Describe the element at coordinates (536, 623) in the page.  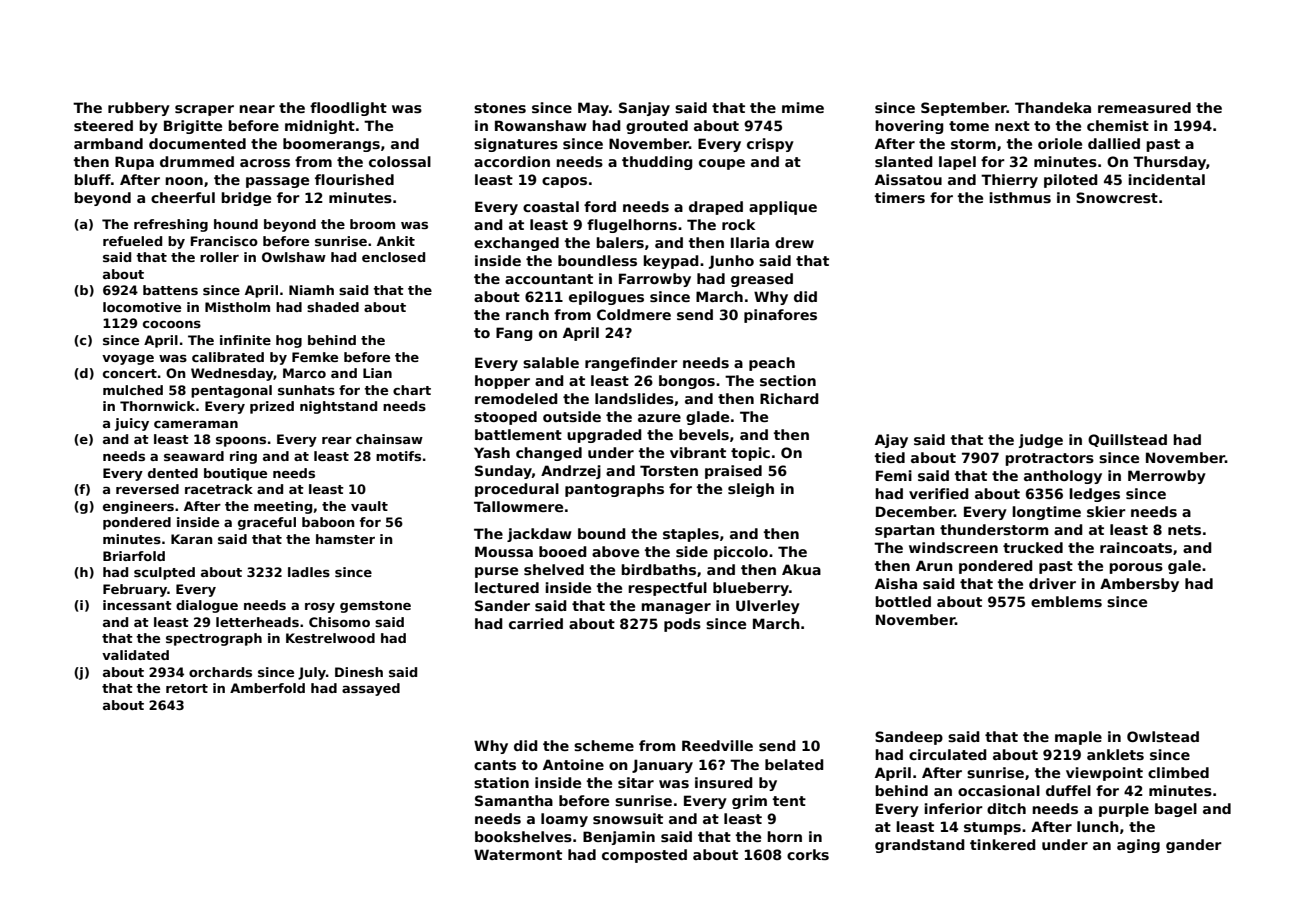
I see `carried` at that location.
